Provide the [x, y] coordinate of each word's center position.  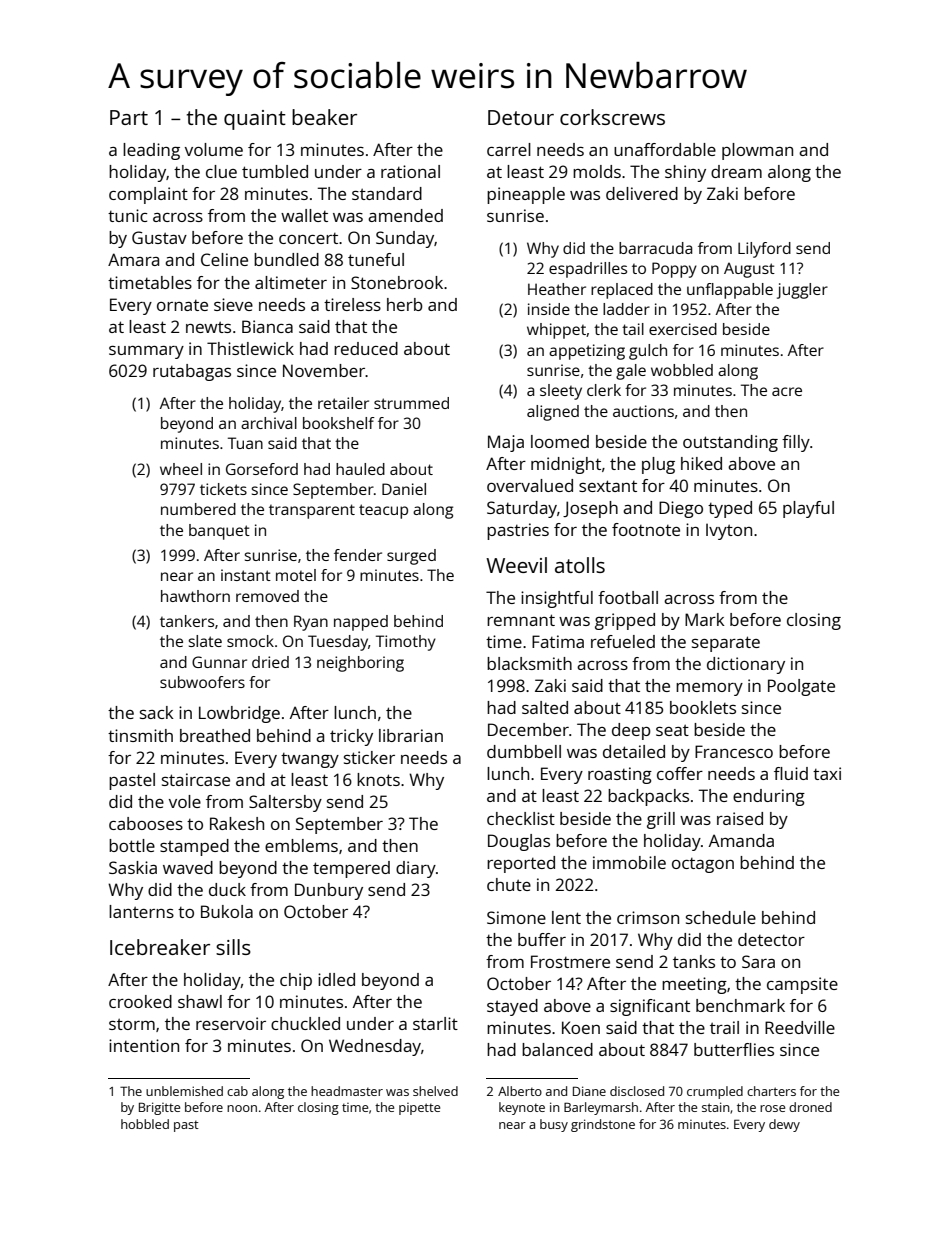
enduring [769, 797]
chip [296, 981]
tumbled [275, 171]
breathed [215, 735]
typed [730, 509]
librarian [411, 735]
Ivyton [729, 531]
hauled [360, 469]
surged [411, 557]
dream [736, 171]
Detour [521, 117]
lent [566, 917]
